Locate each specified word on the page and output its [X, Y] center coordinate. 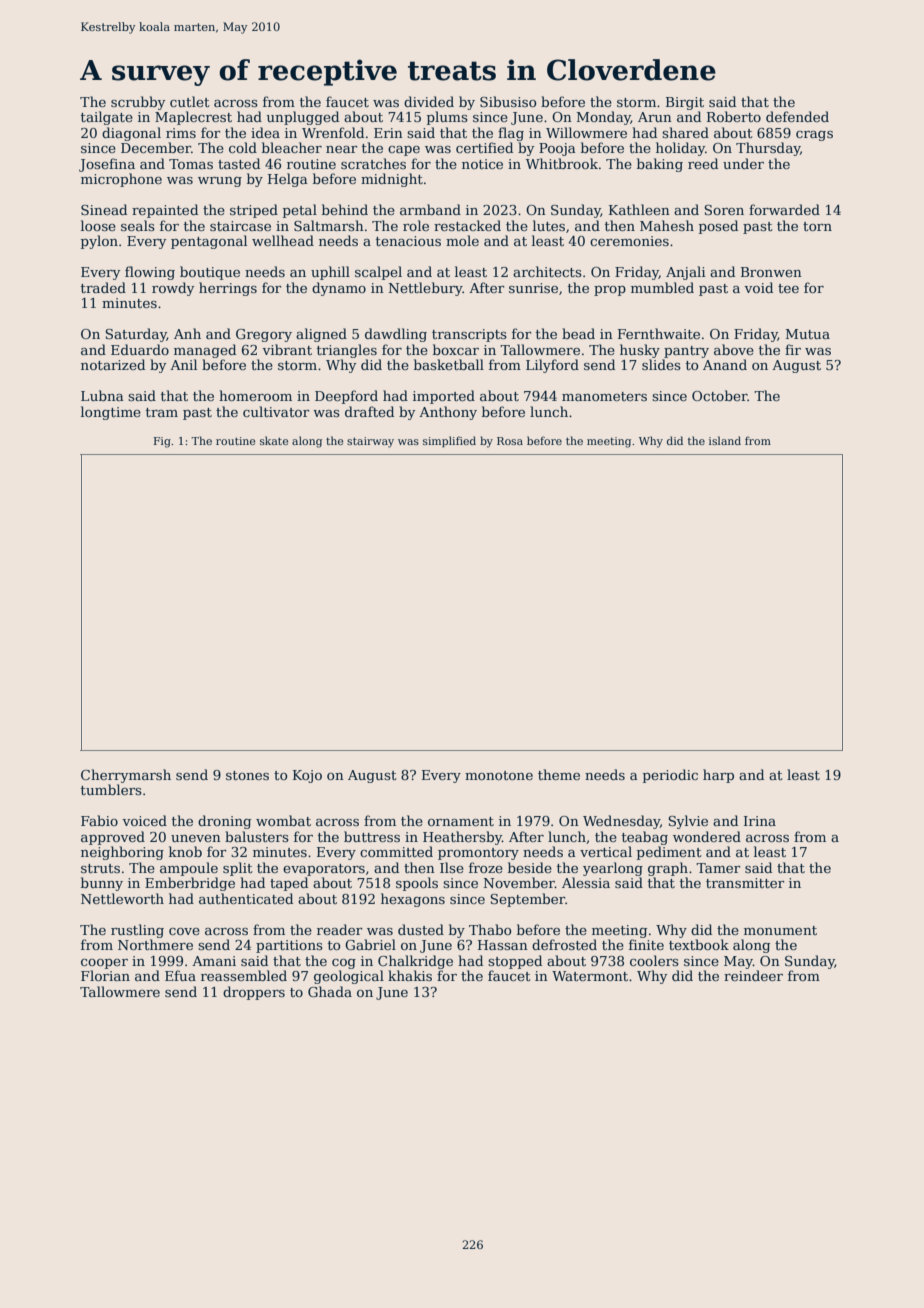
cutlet [190, 101]
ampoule [189, 869]
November [519, 882]
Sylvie [688, 822]
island [725, 440]
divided [429, 101]
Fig [162, 442]
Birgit [685, 103]
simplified [449, 441]
